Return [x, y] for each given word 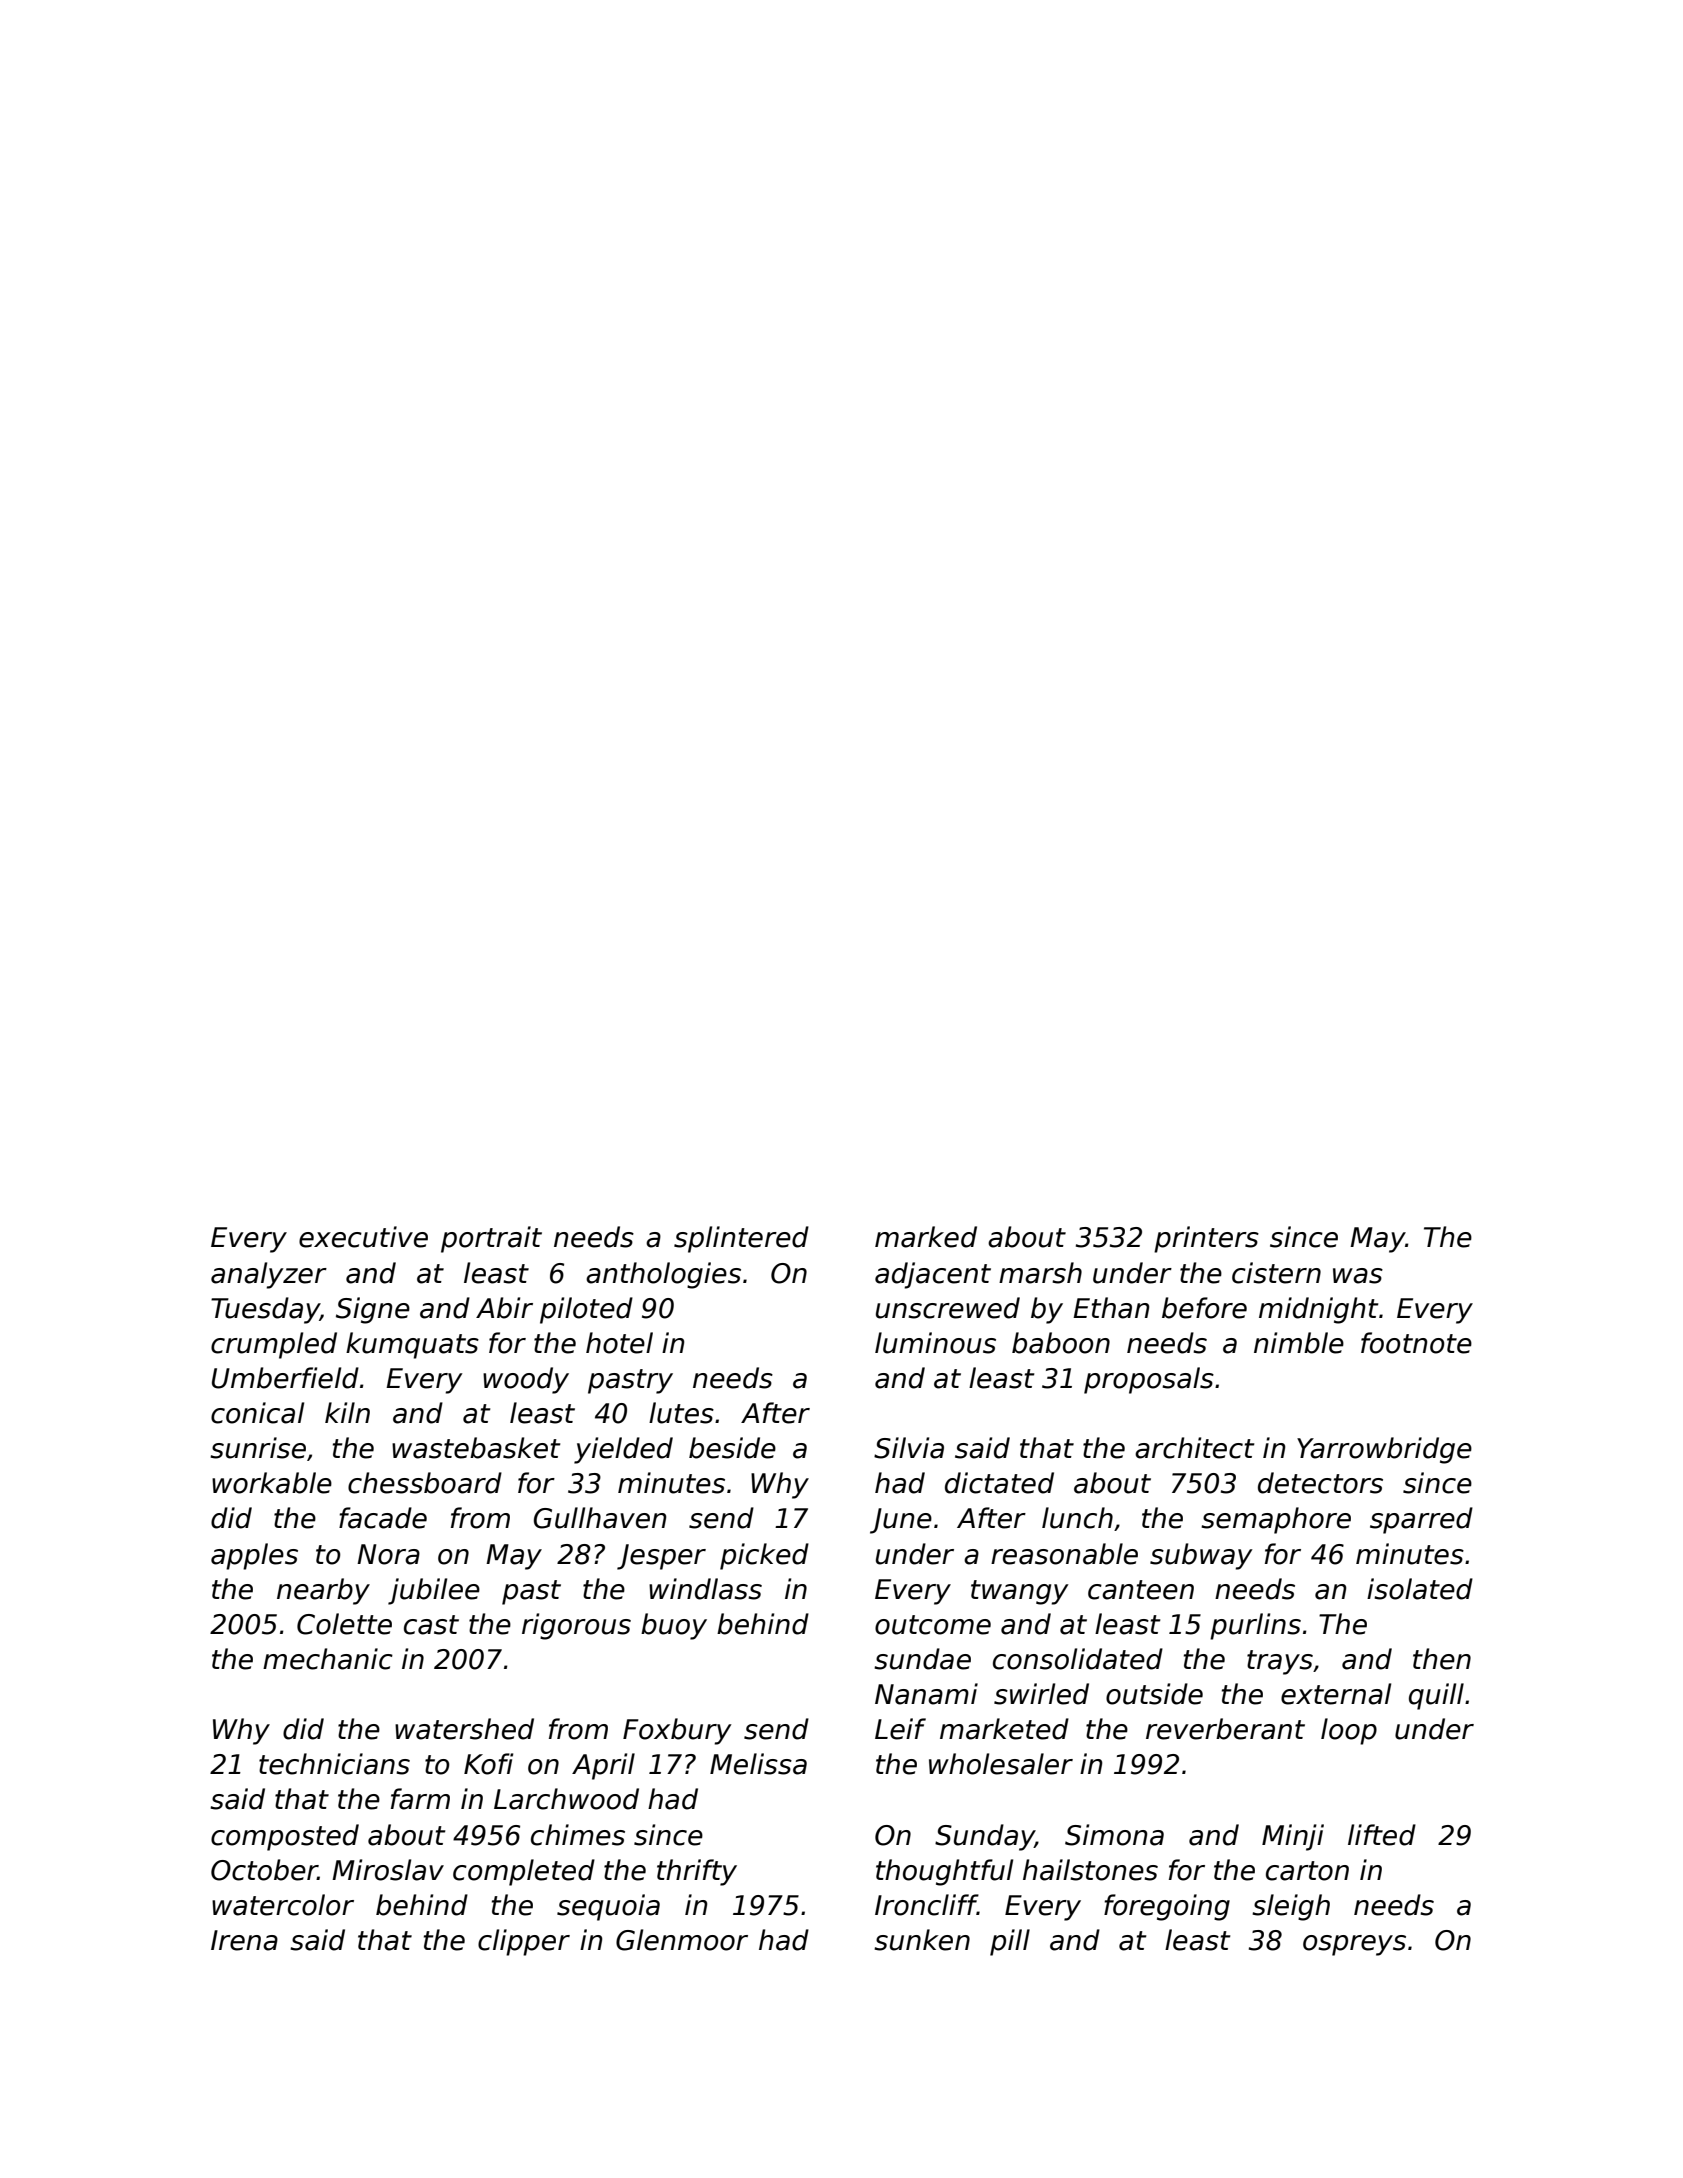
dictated [999, 1483]
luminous [935, 1343]
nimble [1299, 1343]
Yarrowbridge [1384, 1450]
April [603, 1766]
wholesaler [1001, 1764]
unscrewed [948, 1308]
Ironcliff [926, 1905]
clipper [524, 1942]
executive [363, 1237]
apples [254, 1556]
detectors [1320, 1483]
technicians [334, 1764]
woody [526, 1380]
